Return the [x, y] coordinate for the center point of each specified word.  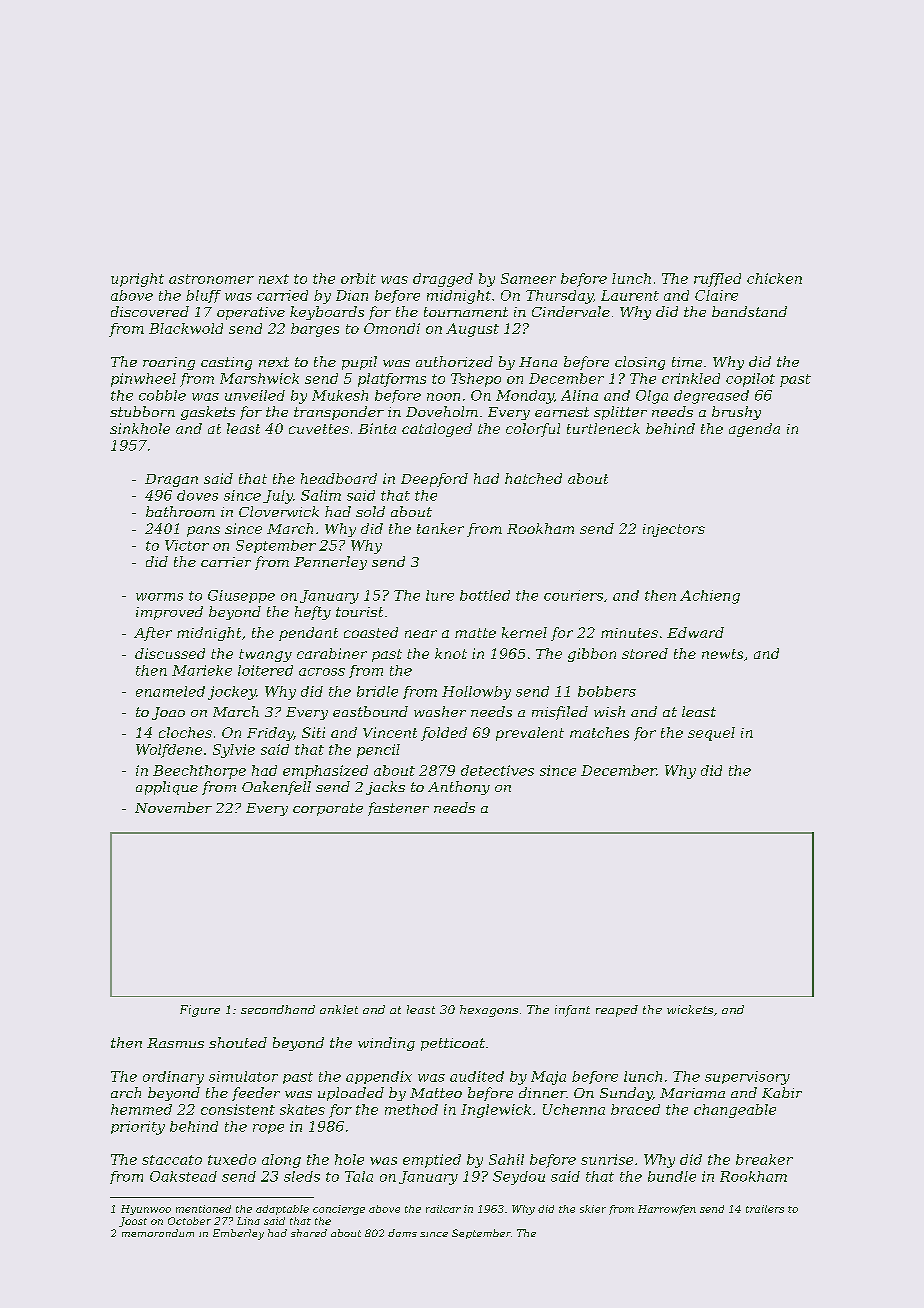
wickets [690, 1009]
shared [309, 1233]
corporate [328, 809]
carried [282, 295]
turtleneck [603, 428]
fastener [398, 809]
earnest [562, 412]
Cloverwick [279, 511]
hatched [533, 478]
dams [402, 1233]
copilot [750, 380]
